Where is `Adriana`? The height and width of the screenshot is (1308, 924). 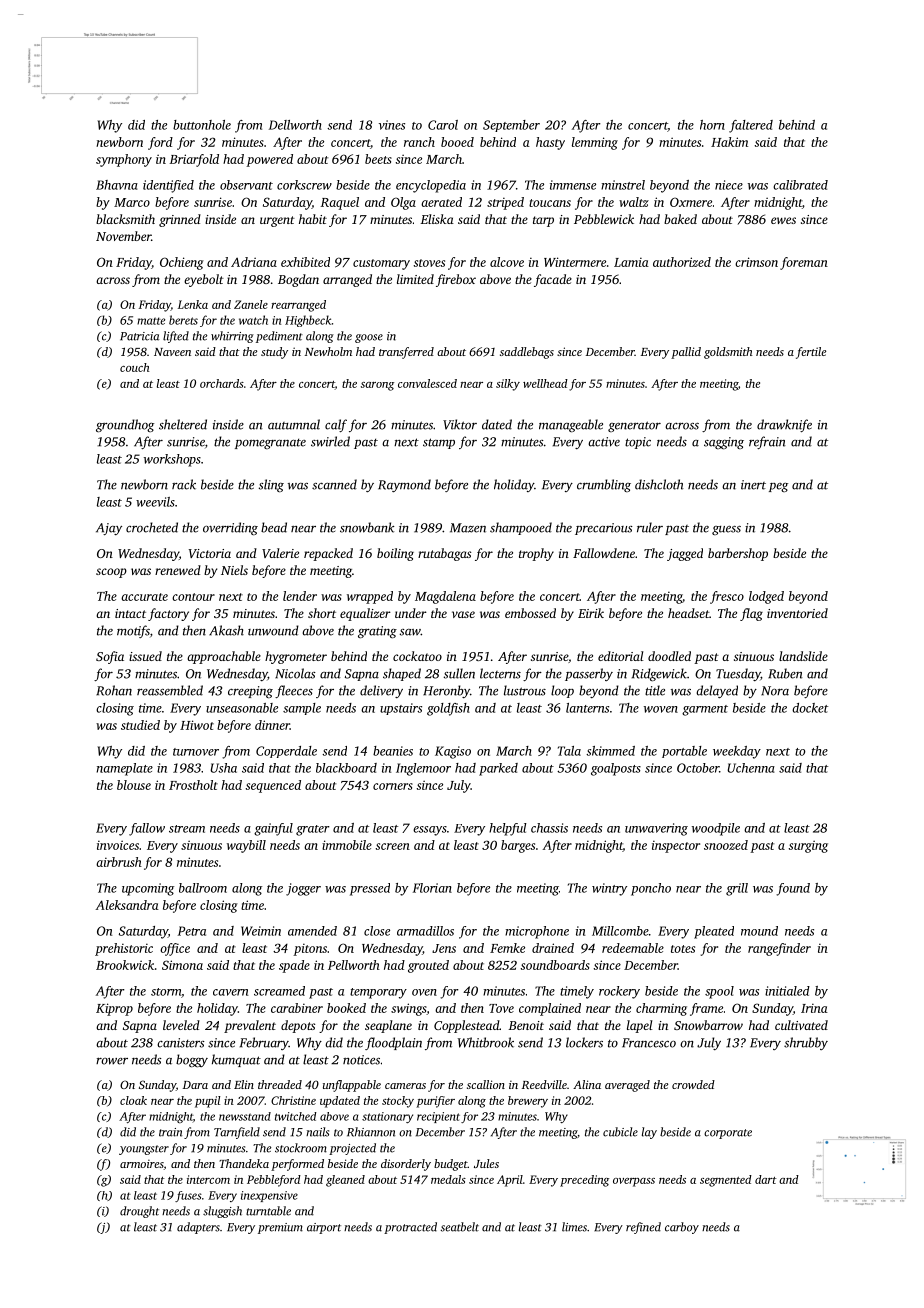 Adriana is located at coordinates (254, 262).
